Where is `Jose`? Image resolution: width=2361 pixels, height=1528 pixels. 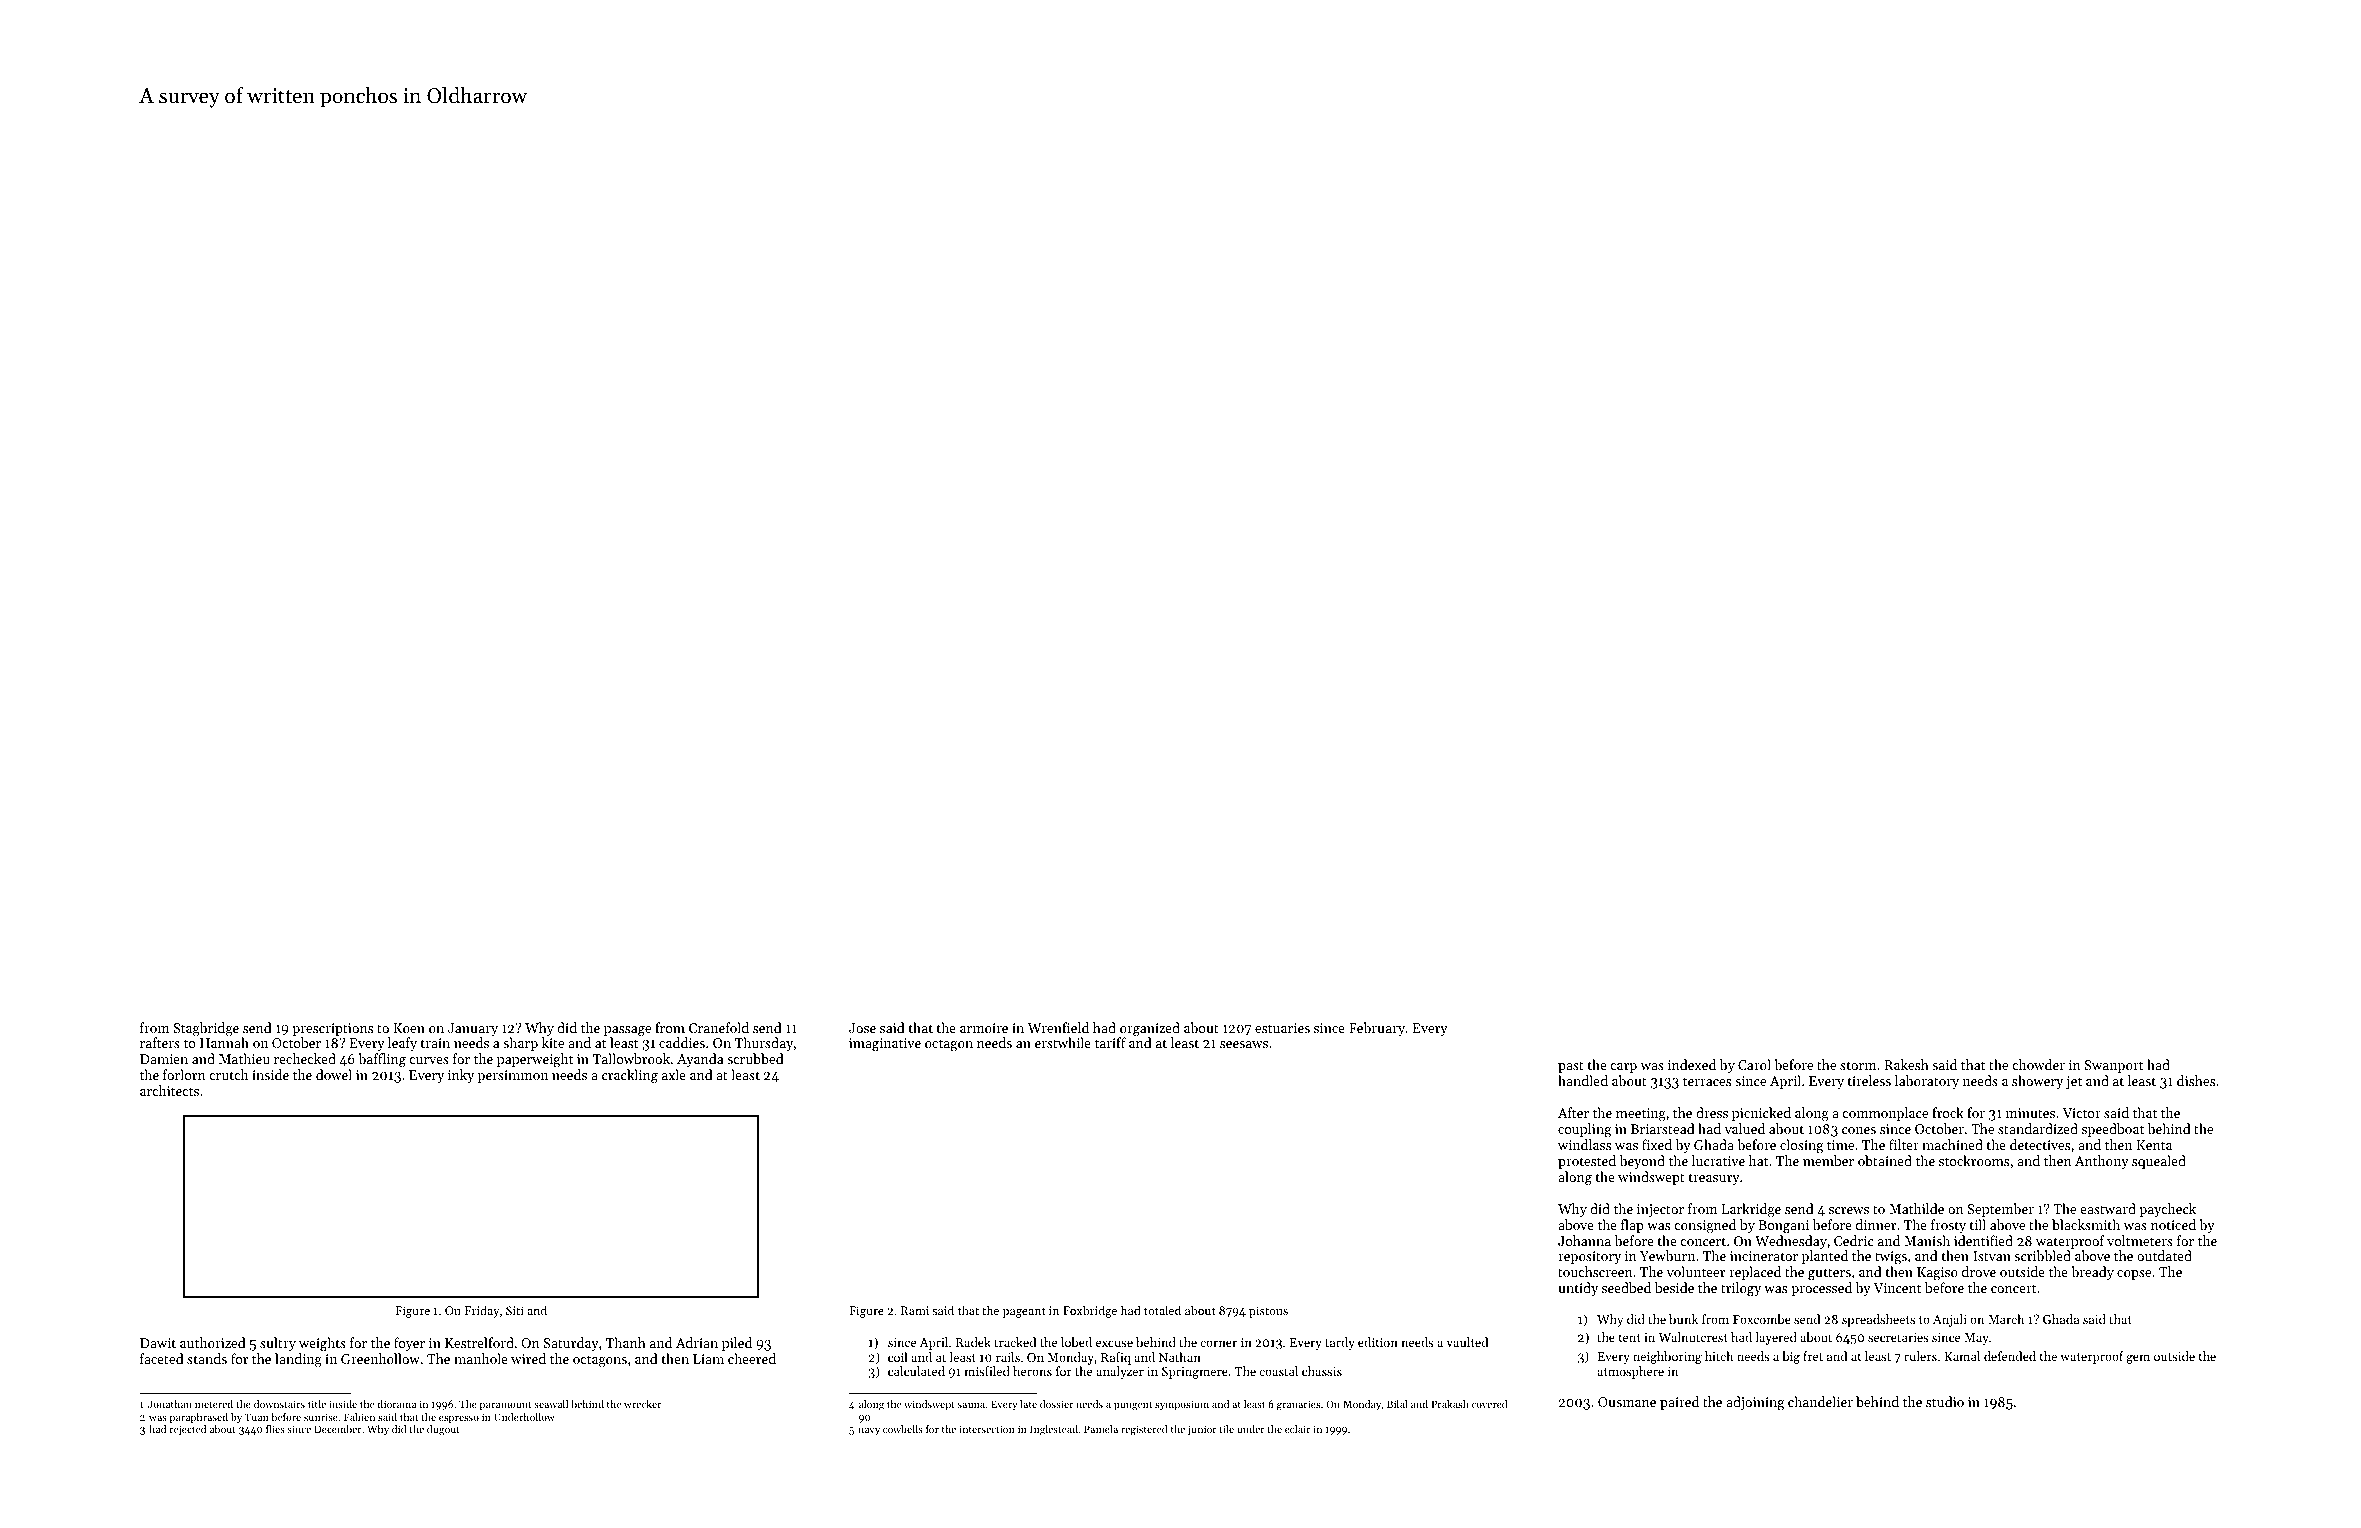 Jose is located at coordinates (862, 1028).
